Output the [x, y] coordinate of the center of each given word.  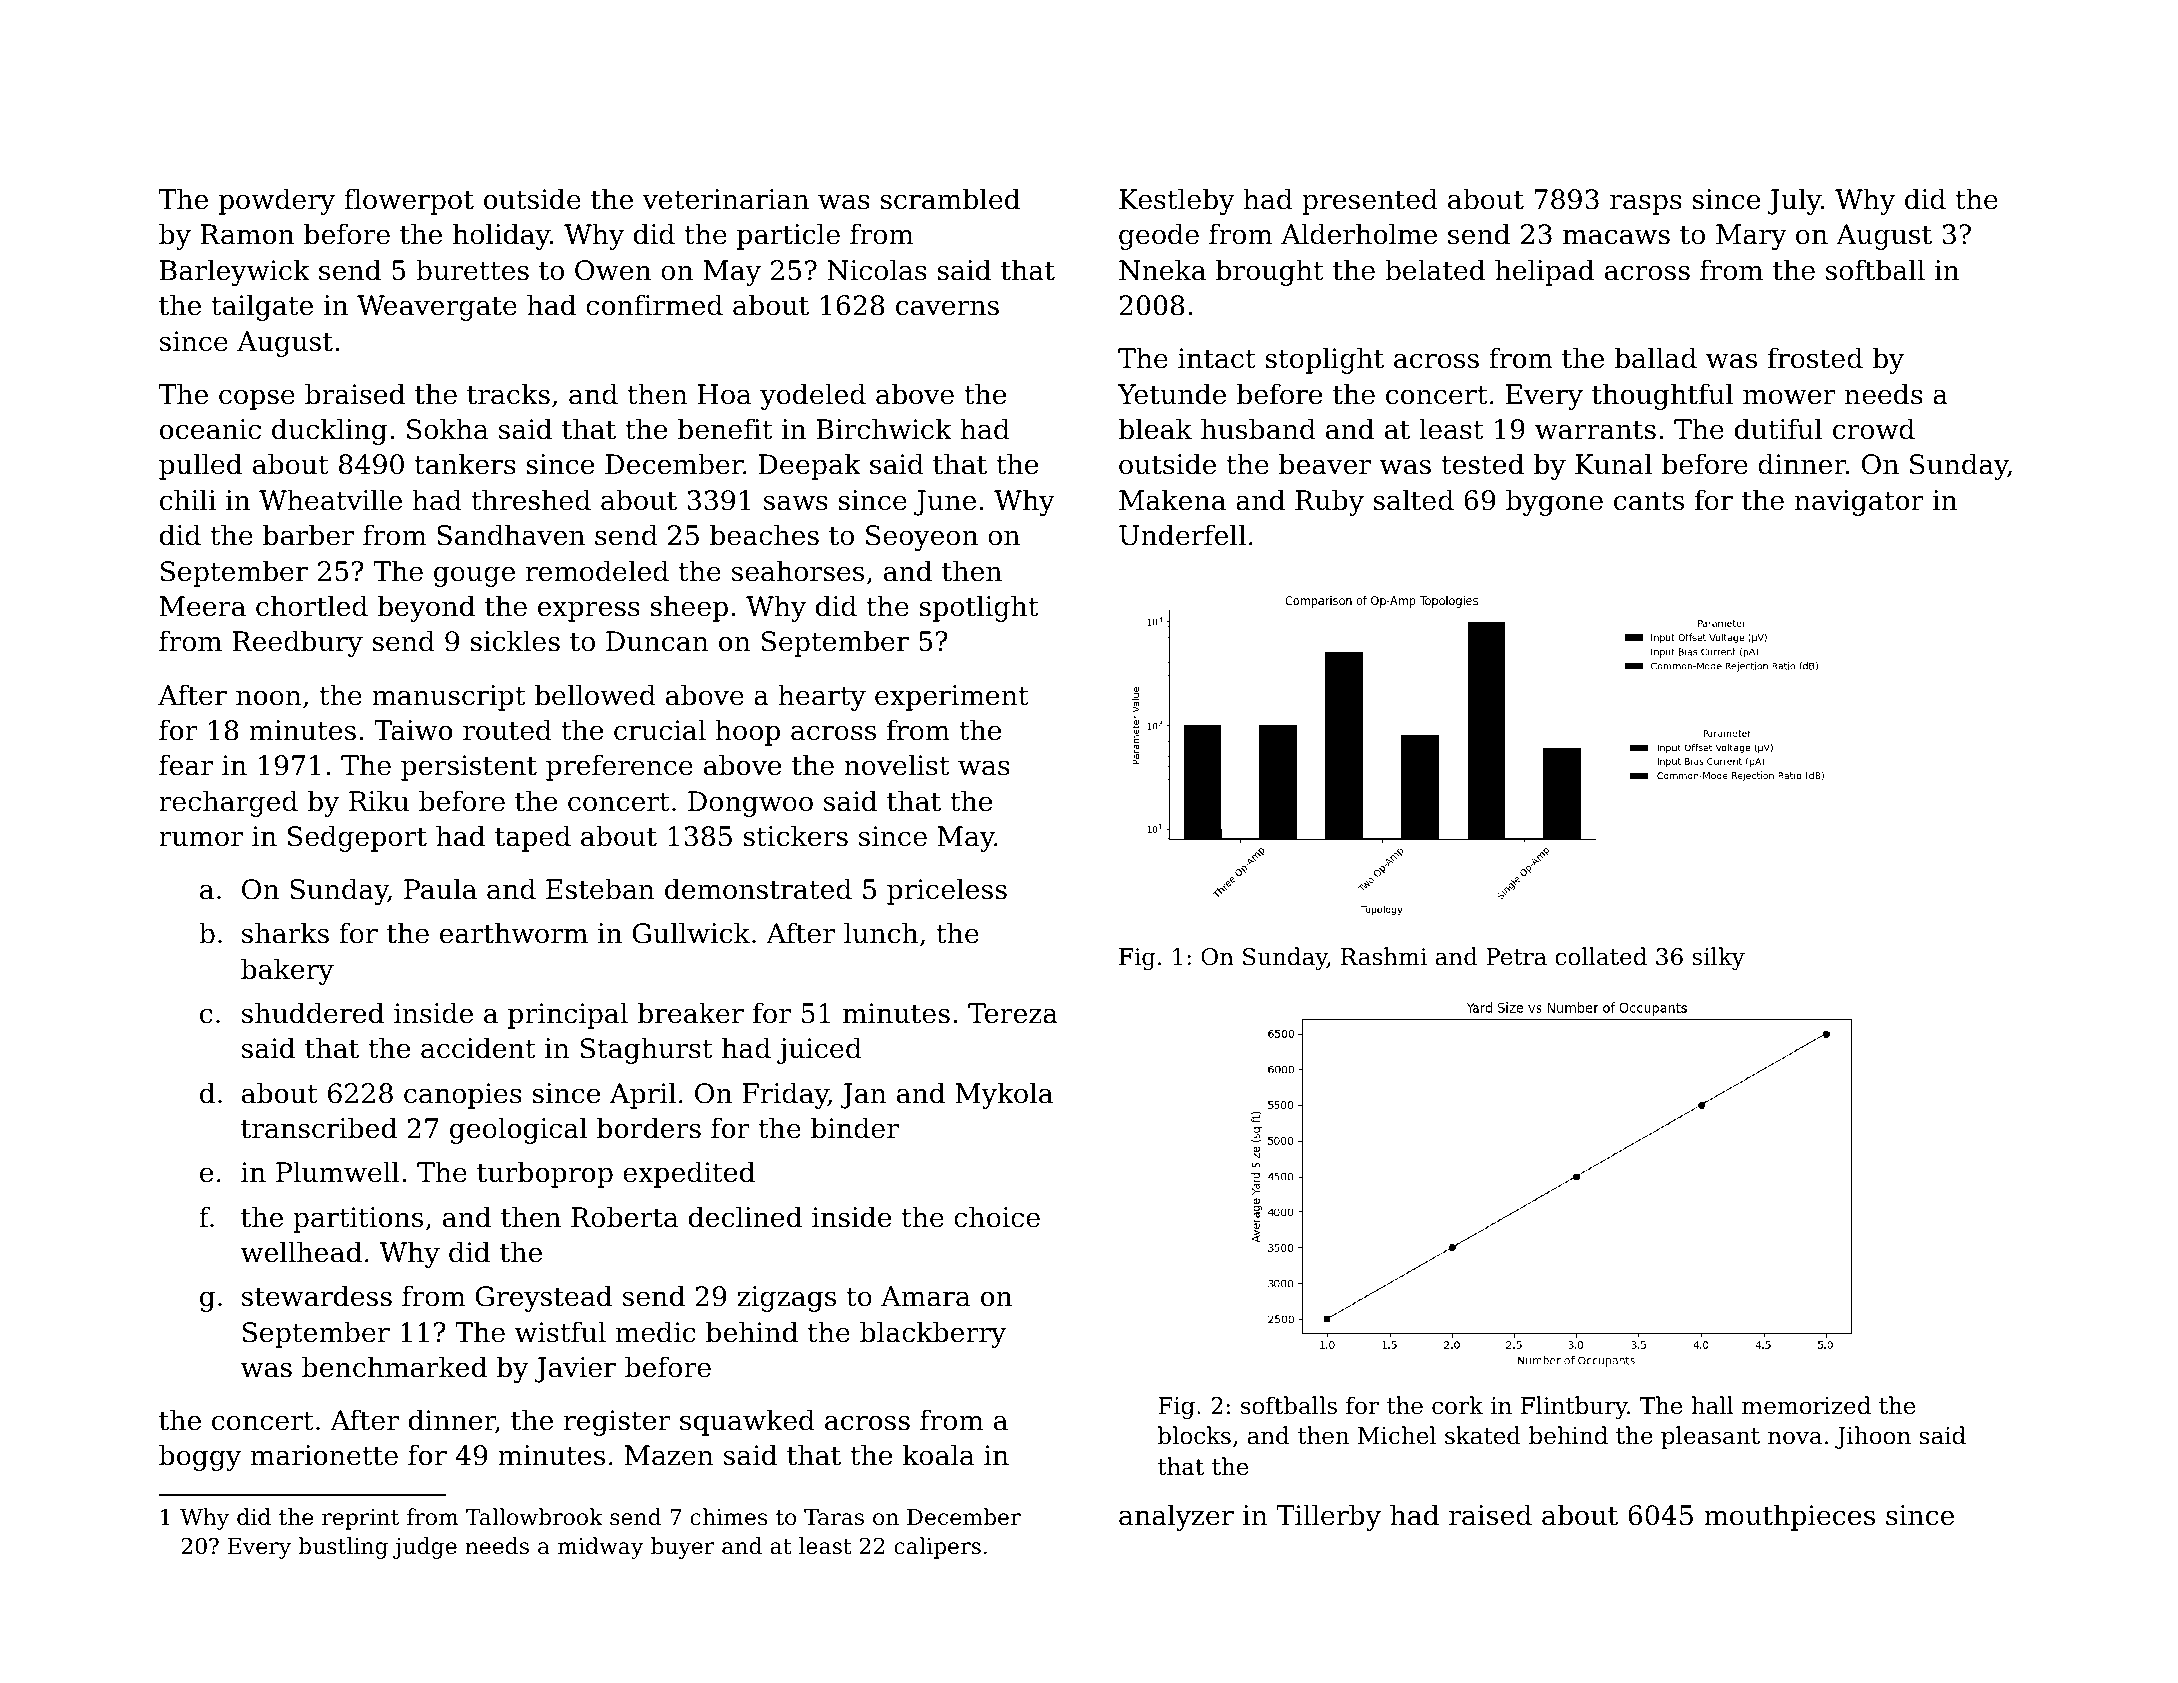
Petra [1516, 957]
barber [308, 535]
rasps [1646, 204]
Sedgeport [357, 838]
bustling [343, 1548]
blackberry [933, 1334]
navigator [1859, 503]
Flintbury [1574, 1407]
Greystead [544, 1298]
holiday [501, 236]
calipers [937, 1548]
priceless [947, 891]
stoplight [1324, 360]
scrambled [950, 199]
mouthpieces [1789, 1517]
